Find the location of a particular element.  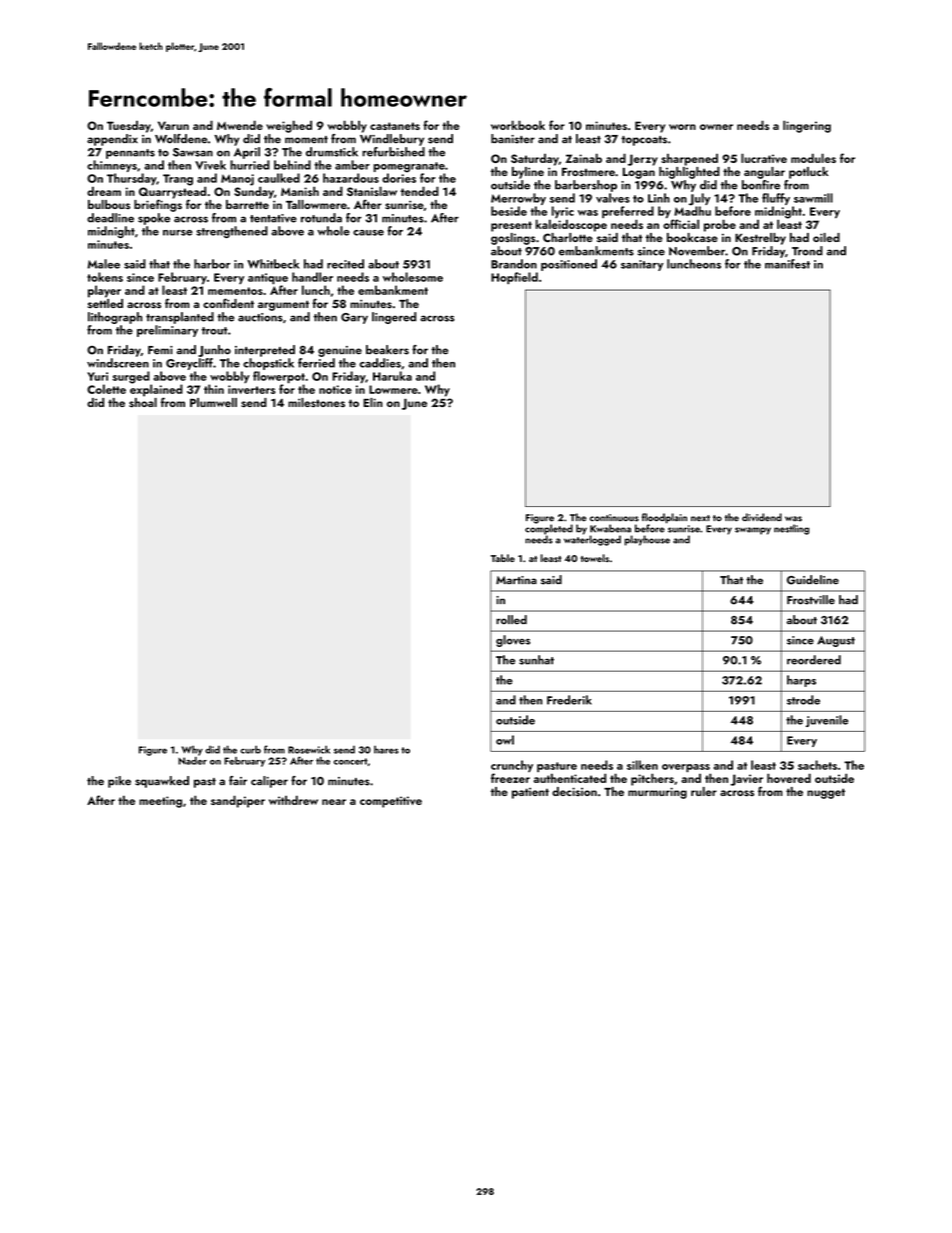

trout is located at coordinates (215, 331).
